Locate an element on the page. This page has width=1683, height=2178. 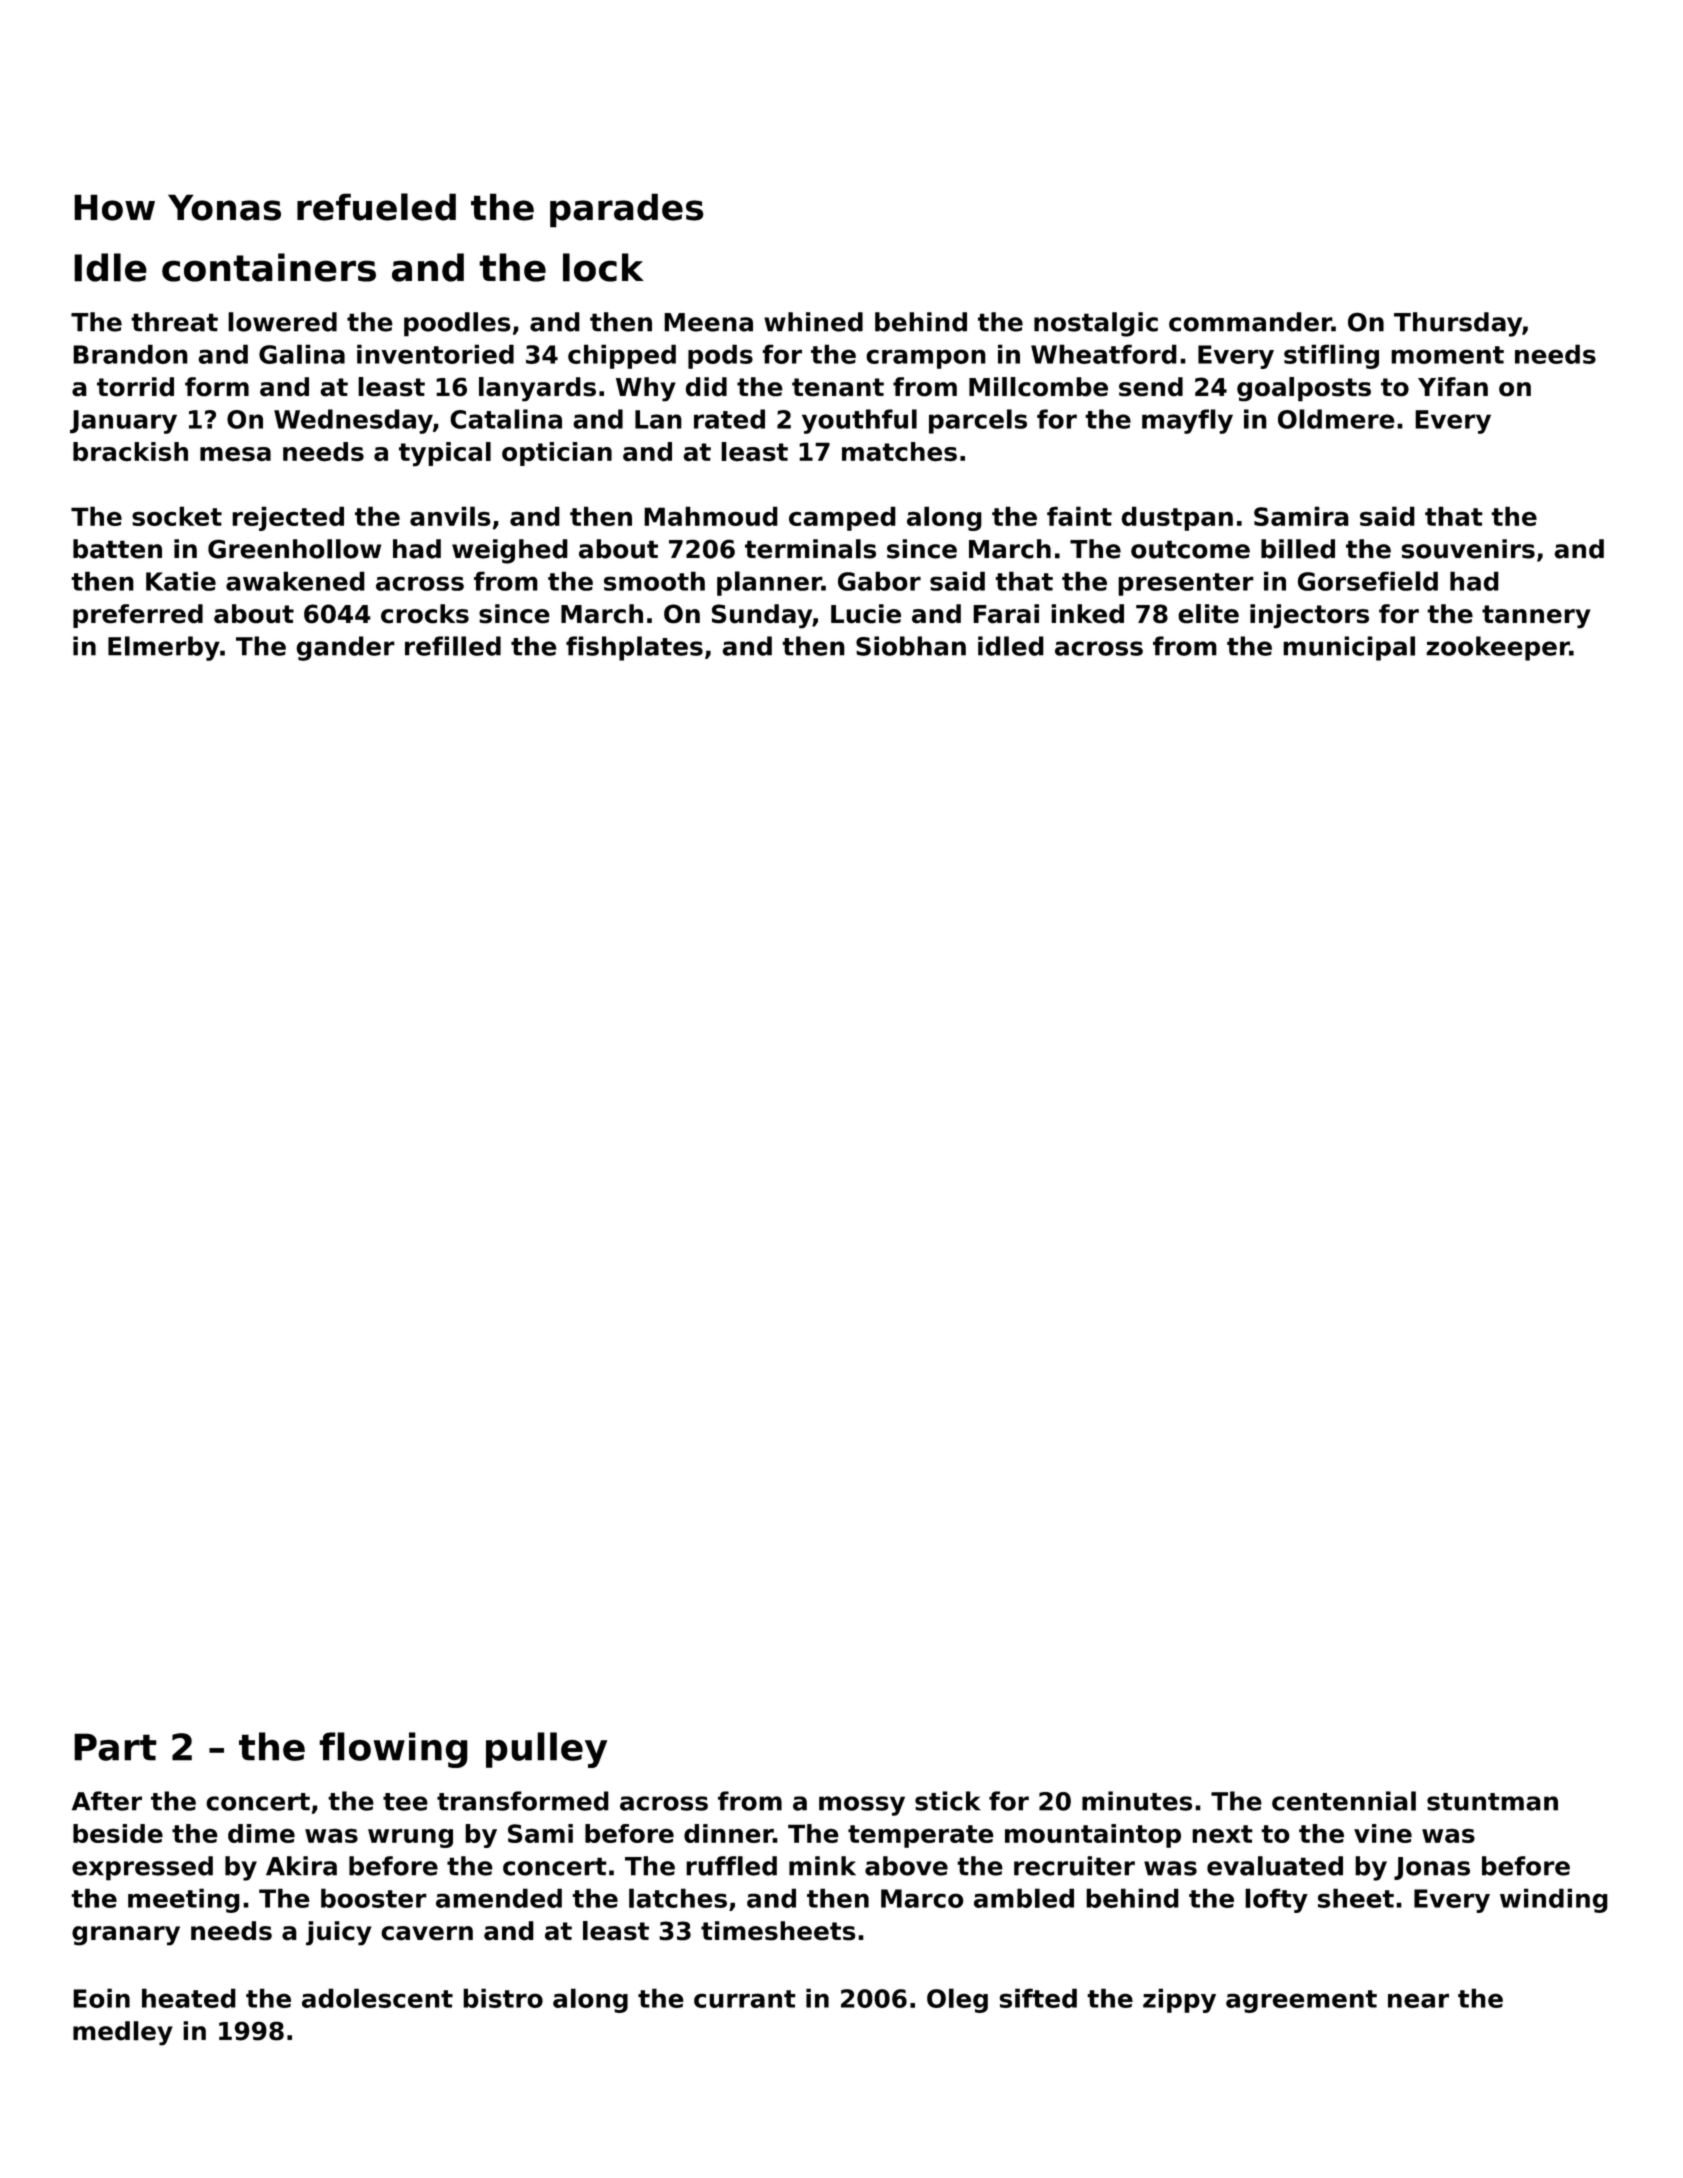
adolescent is located at coordinates (377, 1998).
